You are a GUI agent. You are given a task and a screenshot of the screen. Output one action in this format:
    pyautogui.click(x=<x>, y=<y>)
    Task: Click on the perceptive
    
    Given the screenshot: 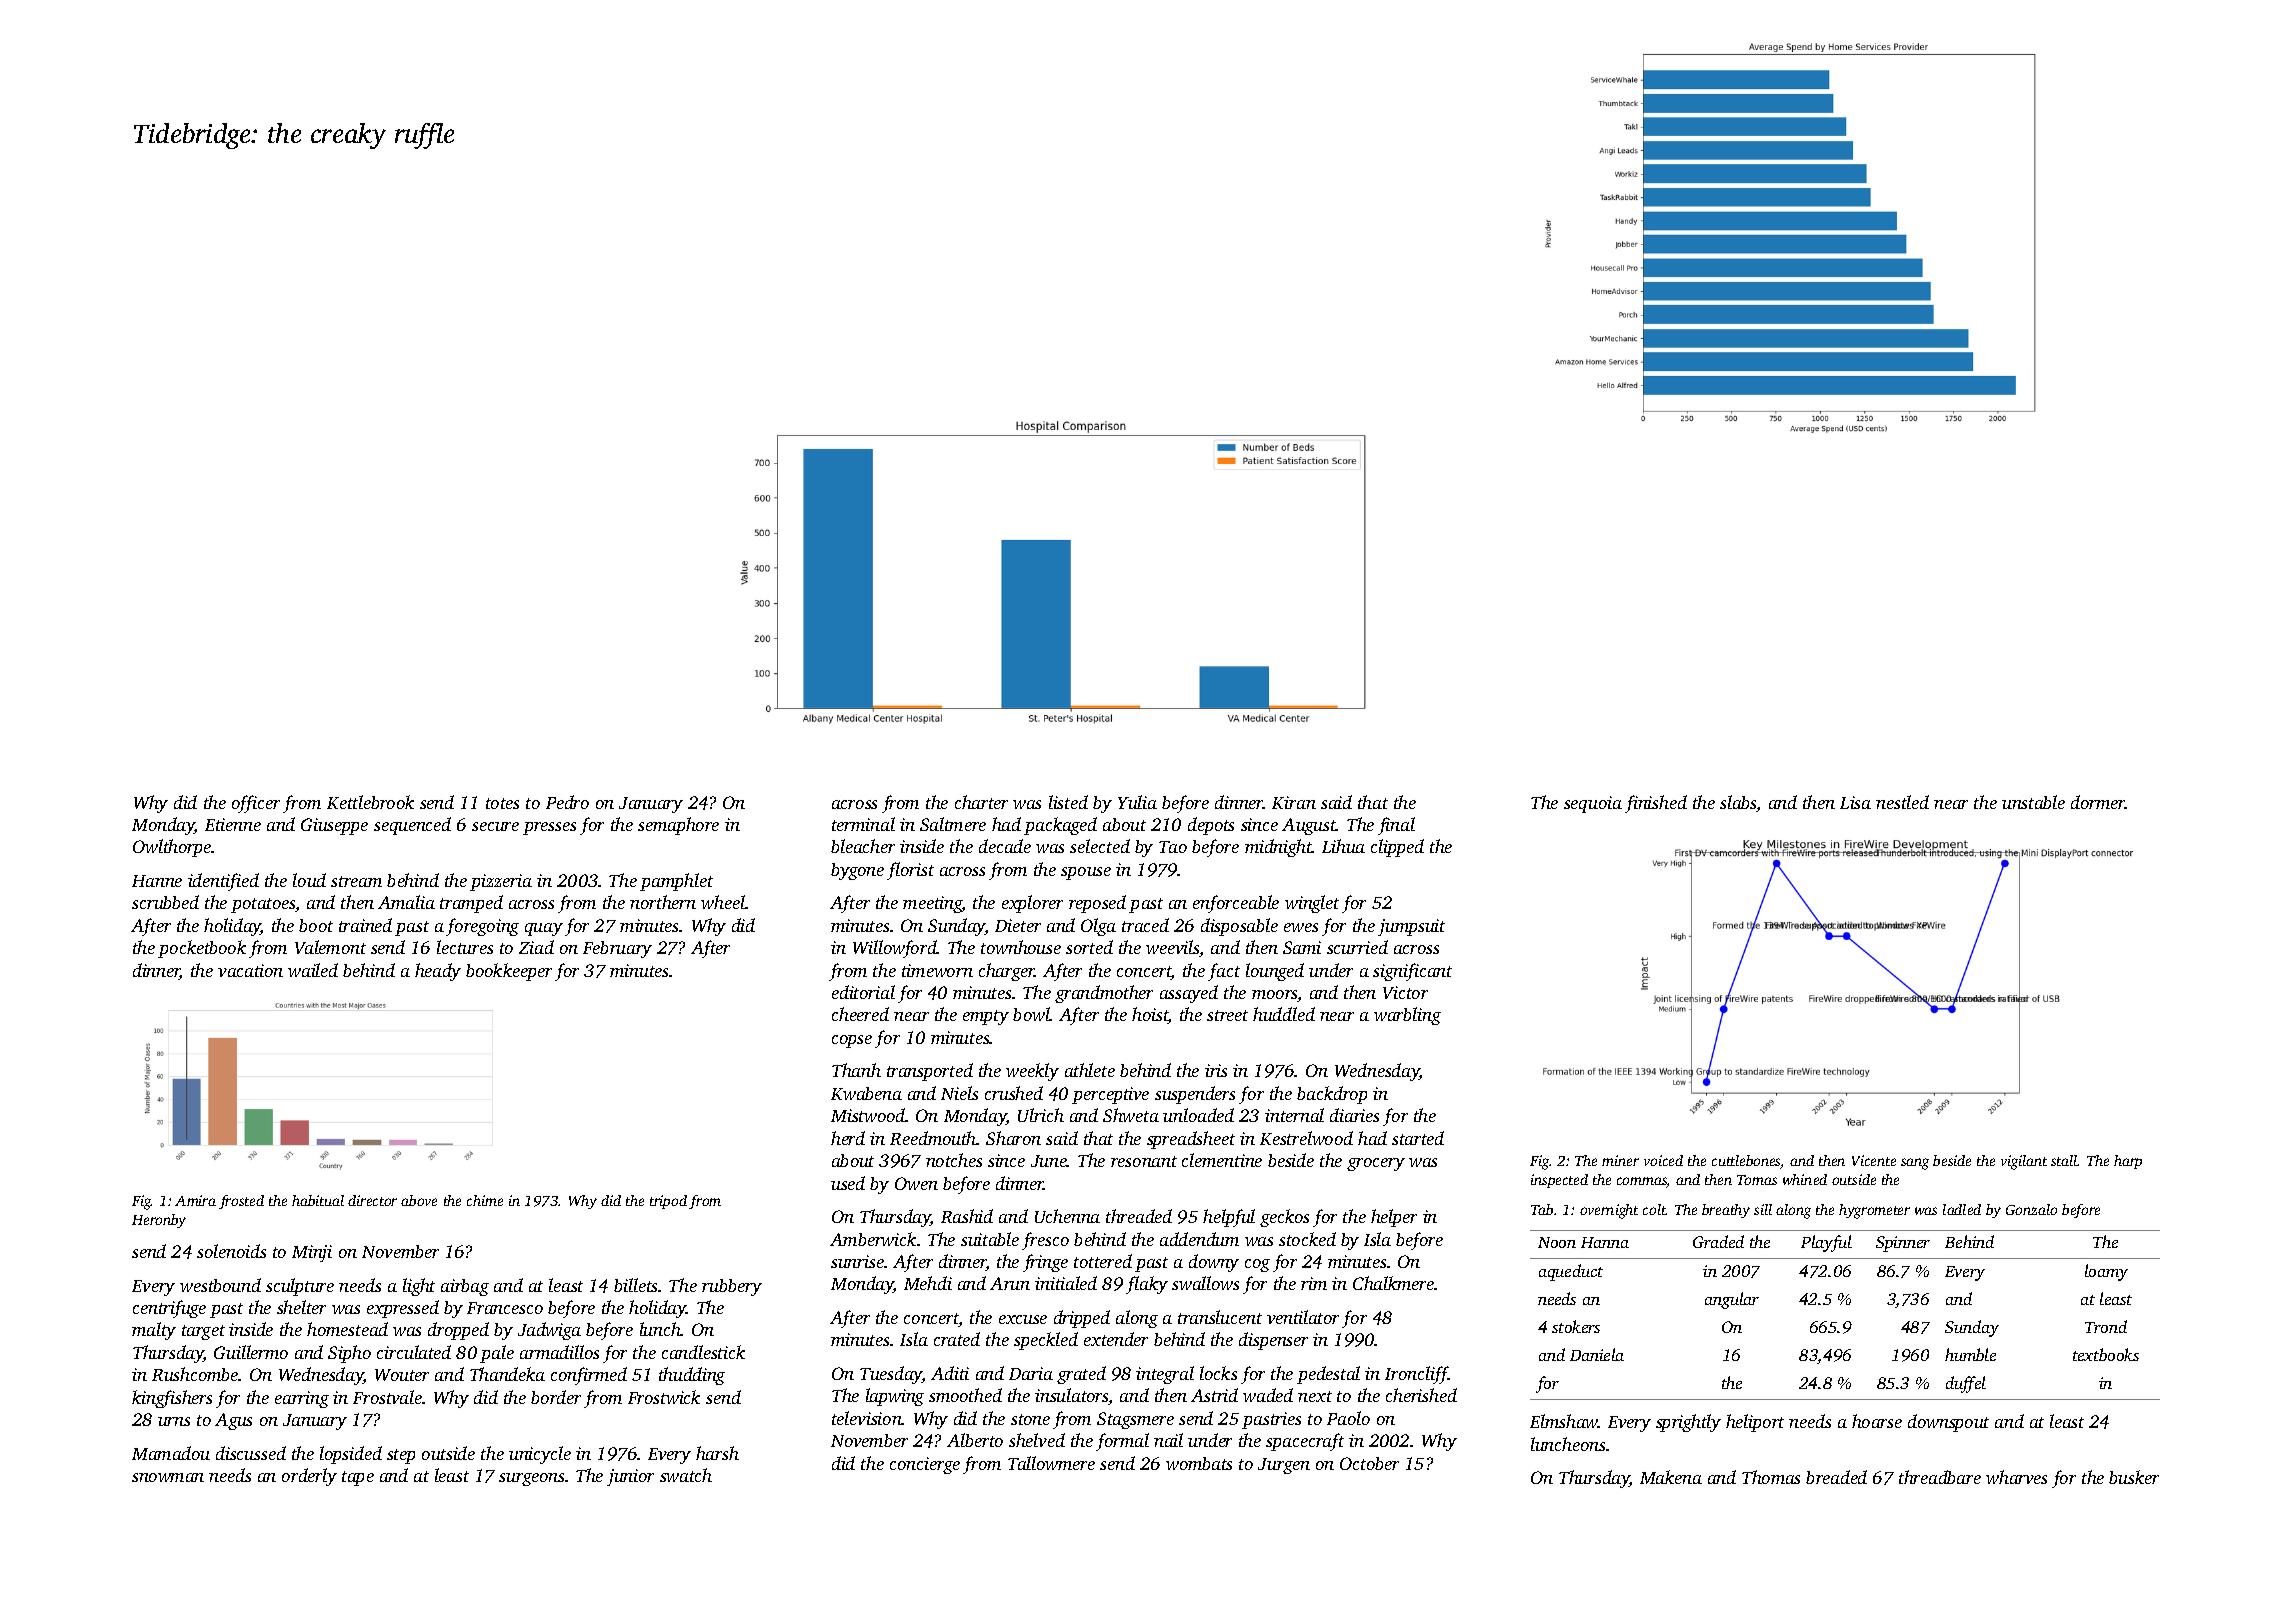 What is the action you would take?
    pyautogui.click(x=1110, y=1095)
